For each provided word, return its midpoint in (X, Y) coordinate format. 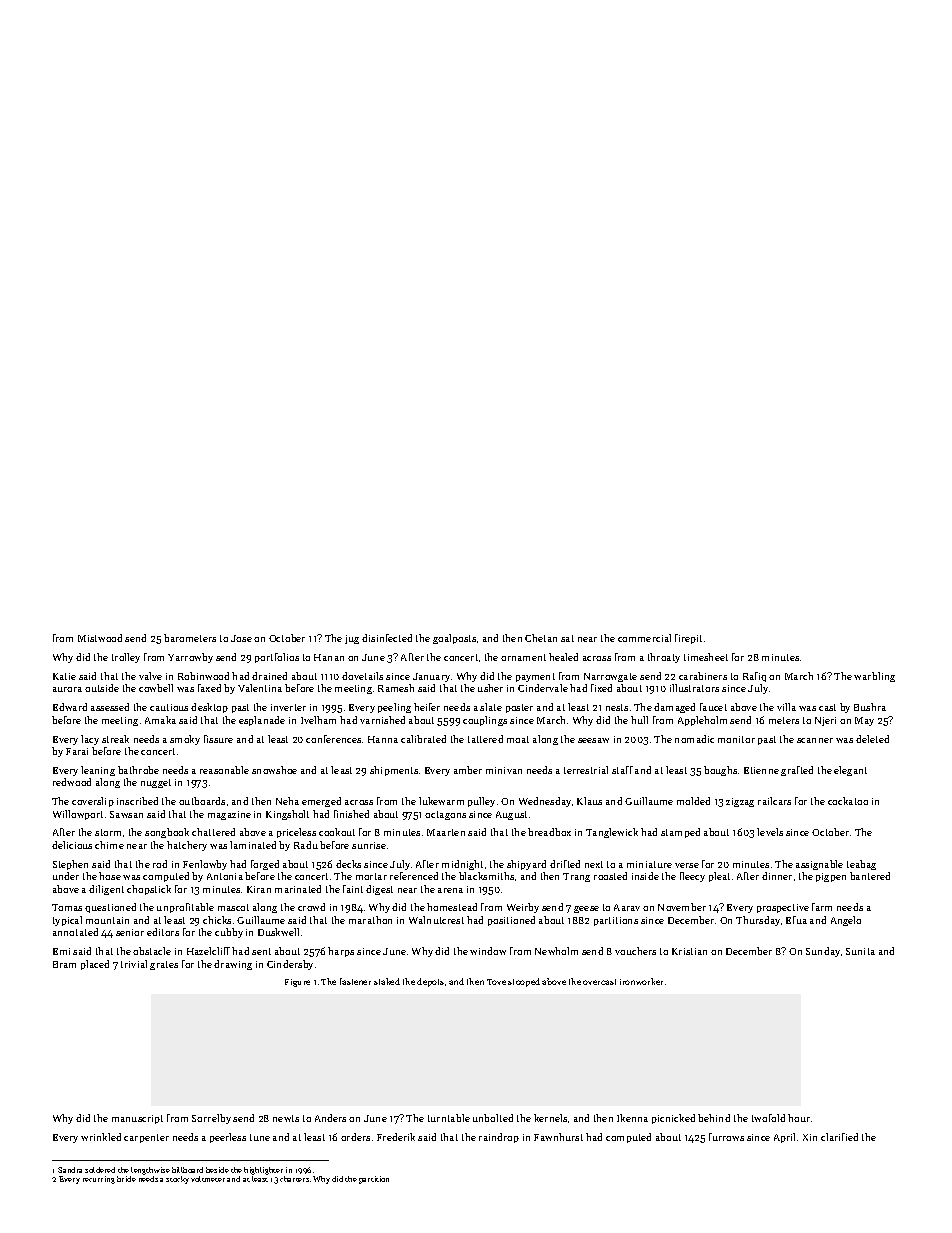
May (864, 721)
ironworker (641, 981)
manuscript (137, 1119)
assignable (819, 865)
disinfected (387, 638)
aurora (67, 689)
